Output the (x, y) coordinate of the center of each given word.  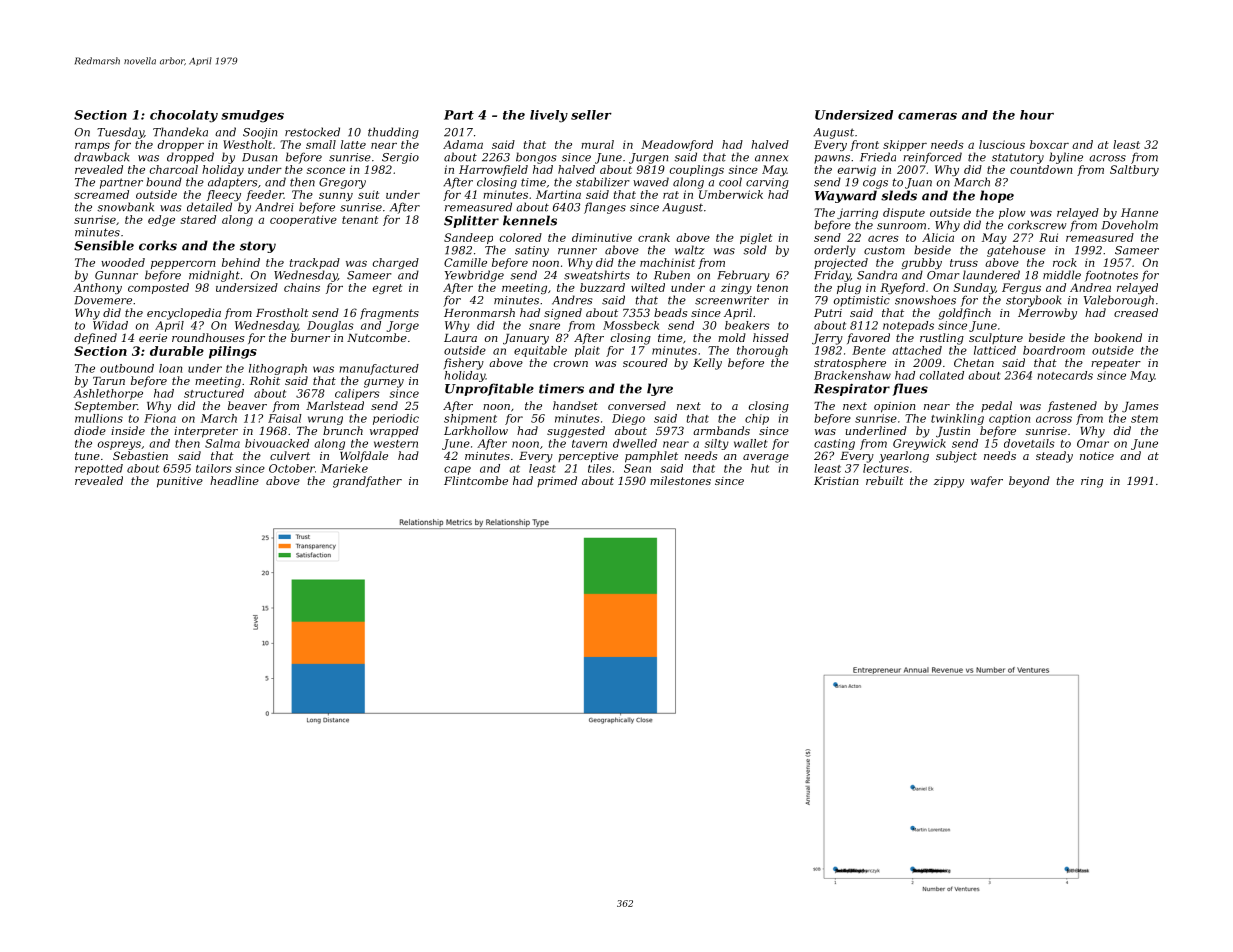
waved (651, 182)
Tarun (109, 381)
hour (1037, 115)
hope (997, 196)
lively (549, 116)
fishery (464, 364)
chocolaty (184, 116)
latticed (995, 350)
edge (161, 220)
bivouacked (277, 443)
